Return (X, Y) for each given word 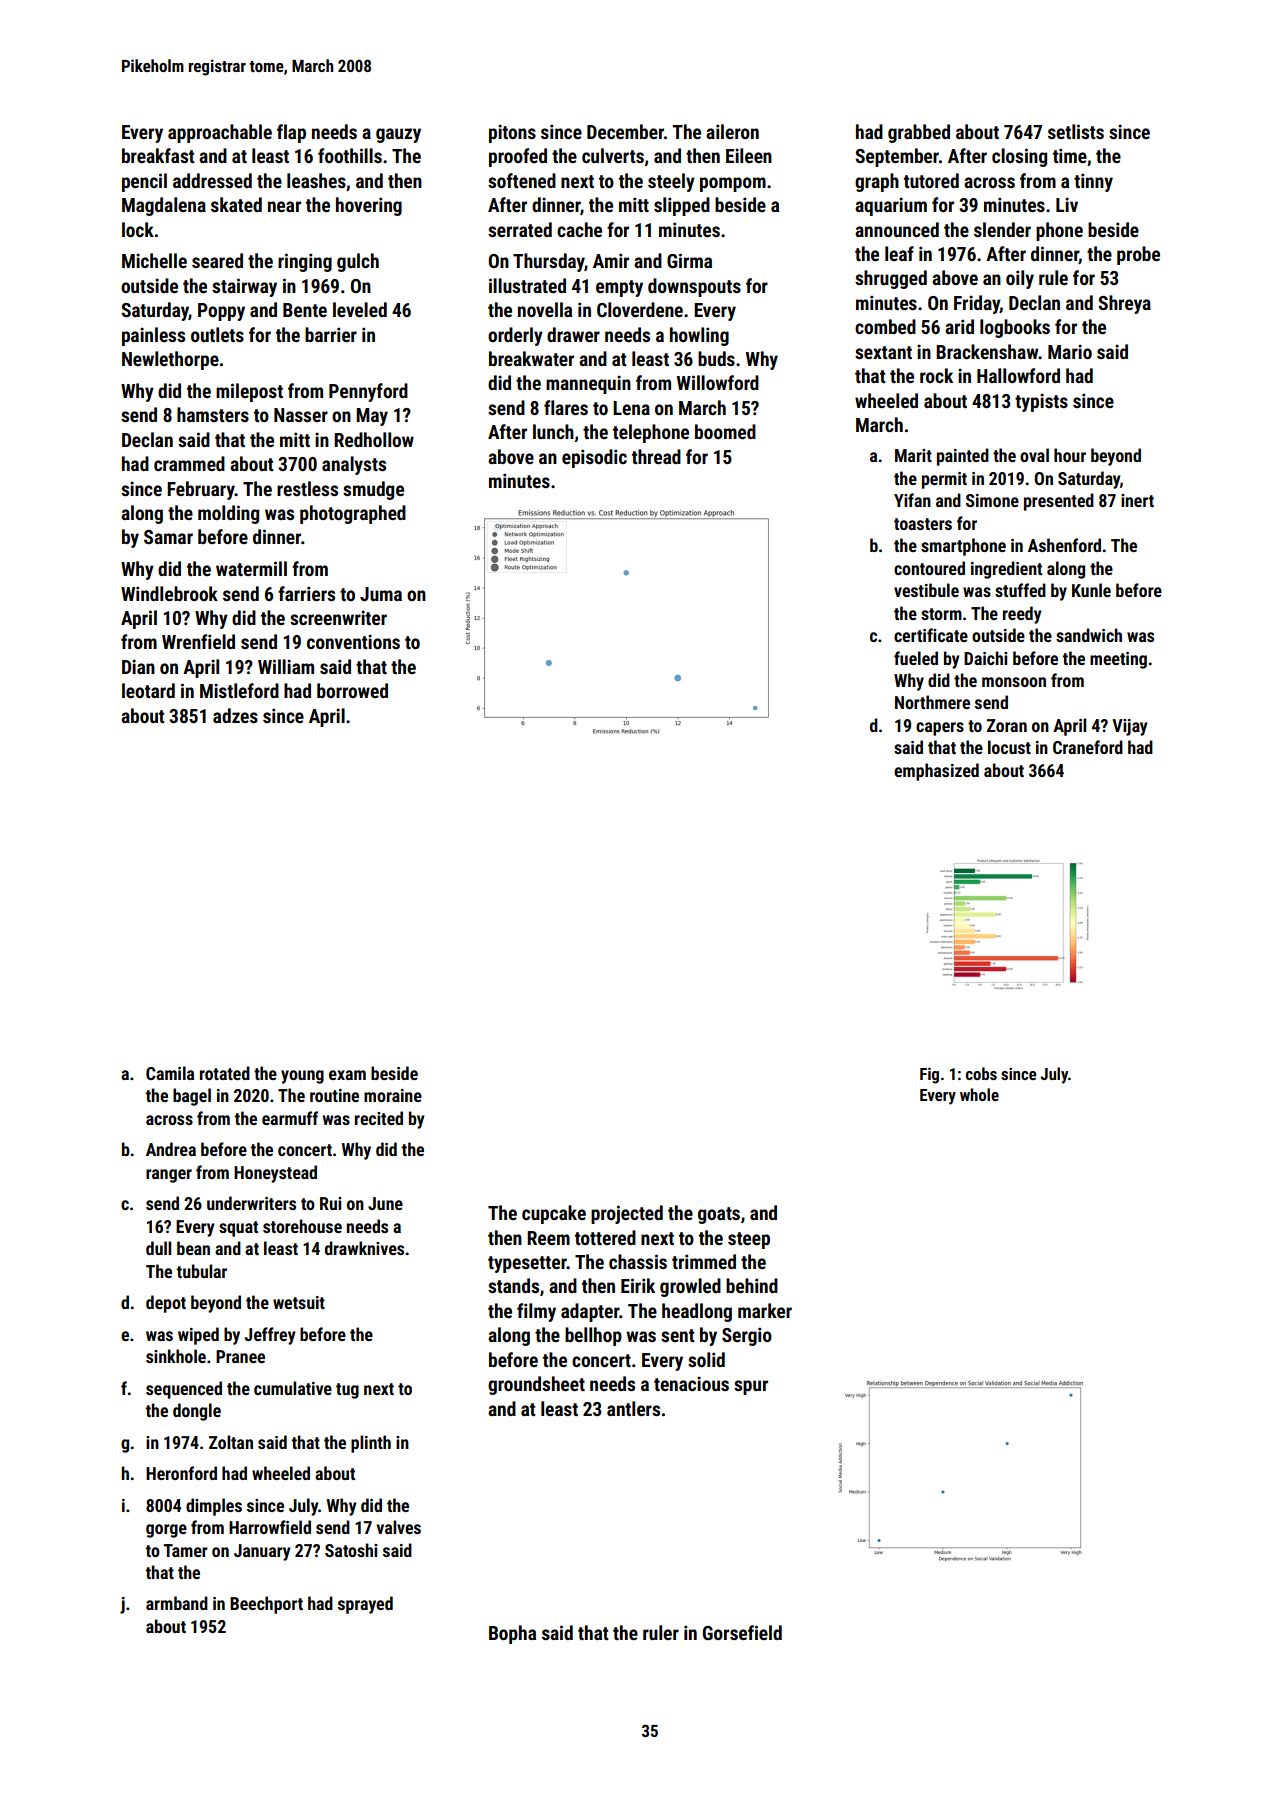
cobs (981, 1073)
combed (885, 326)
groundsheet (536, 1385)
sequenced (184, 1390)
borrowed (352, 690)
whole (979, 1094)
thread (656, 456)
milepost (249, 392)
